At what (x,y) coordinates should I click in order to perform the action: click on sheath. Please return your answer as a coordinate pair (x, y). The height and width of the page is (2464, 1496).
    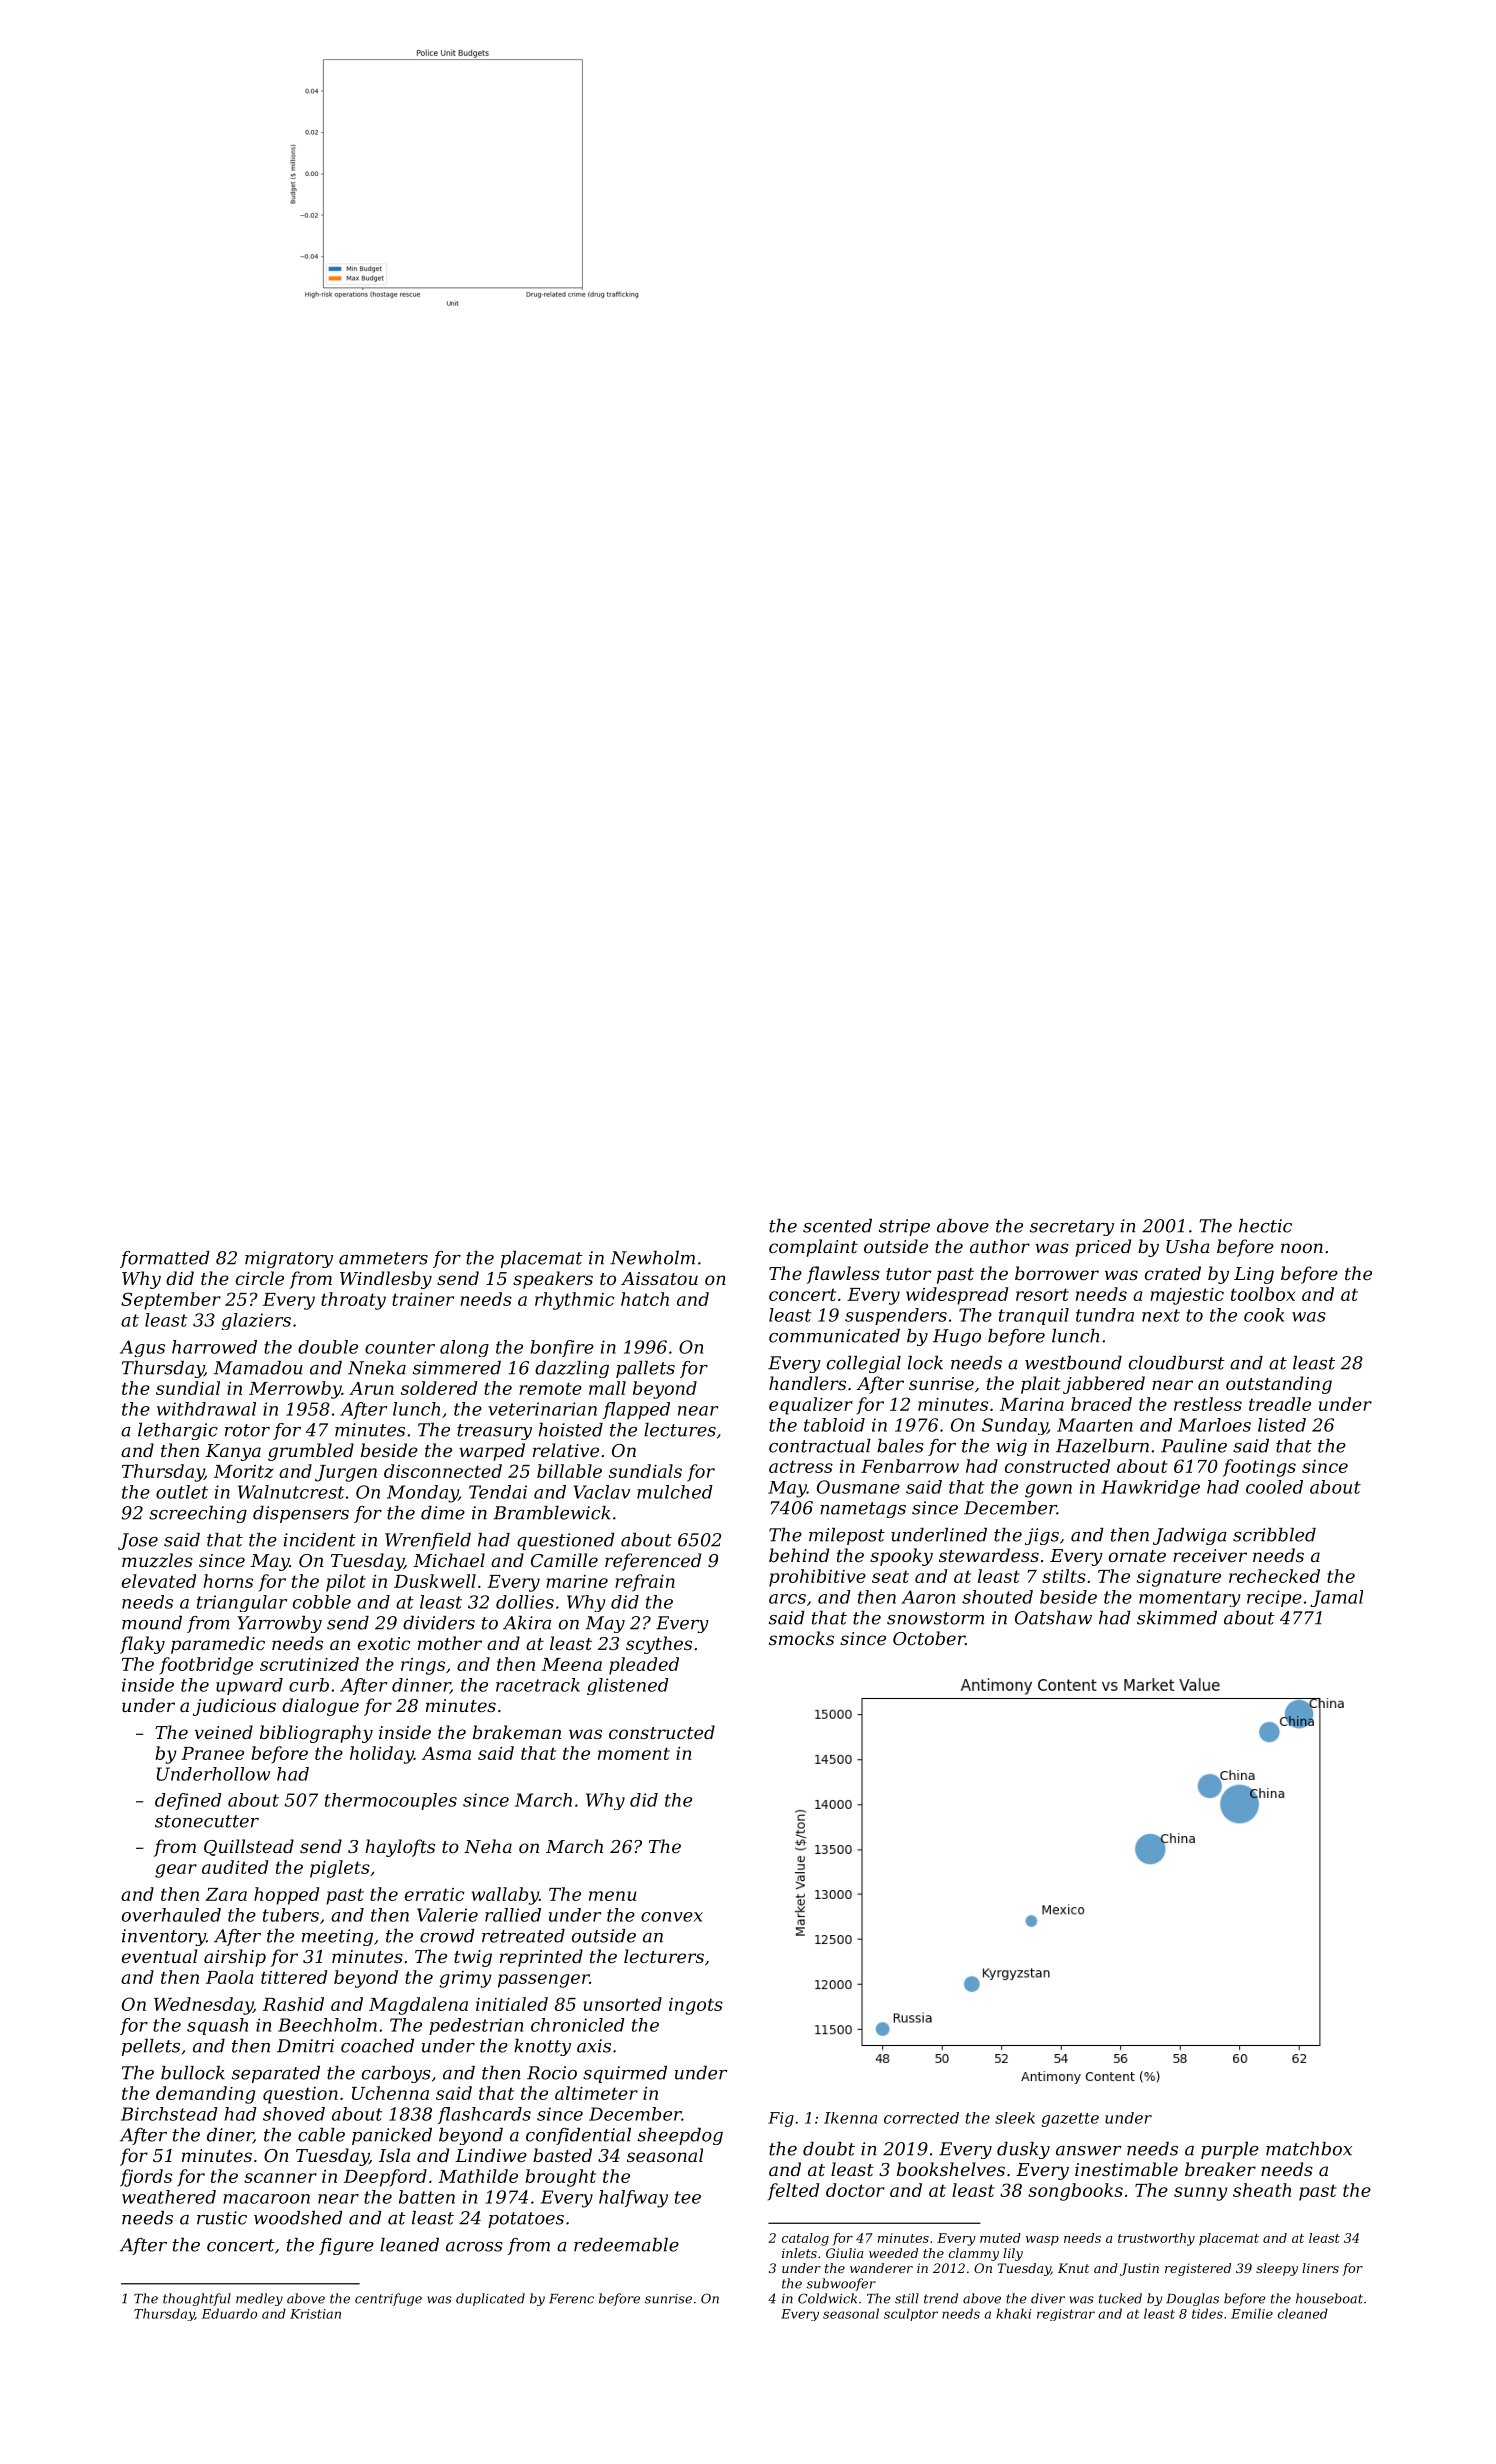
    Looking at the image, I should click on (1262, 2190).
